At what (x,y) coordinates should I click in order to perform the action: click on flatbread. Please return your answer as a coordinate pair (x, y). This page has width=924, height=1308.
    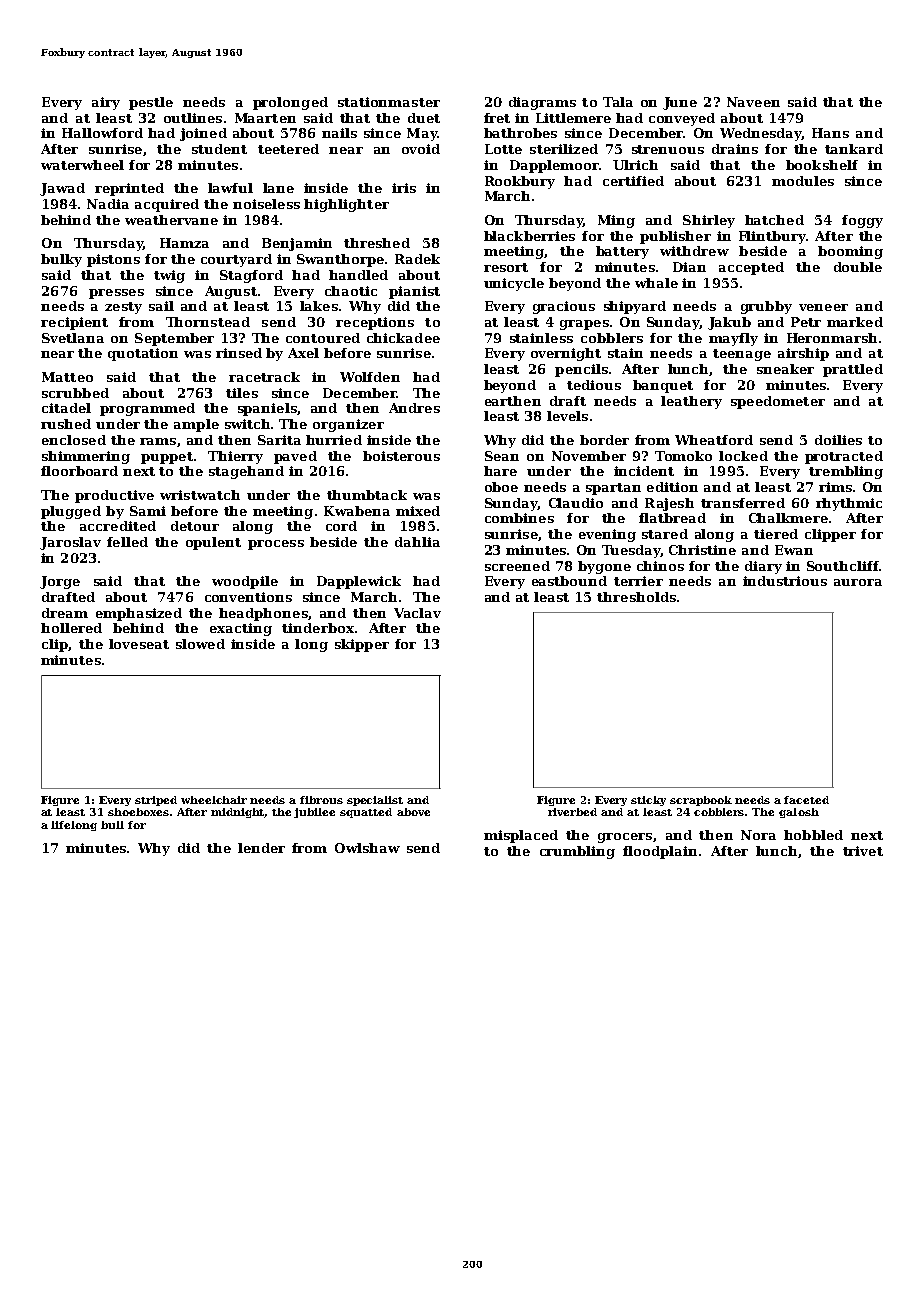
    Looking at the image, I should click on (672, 518).
